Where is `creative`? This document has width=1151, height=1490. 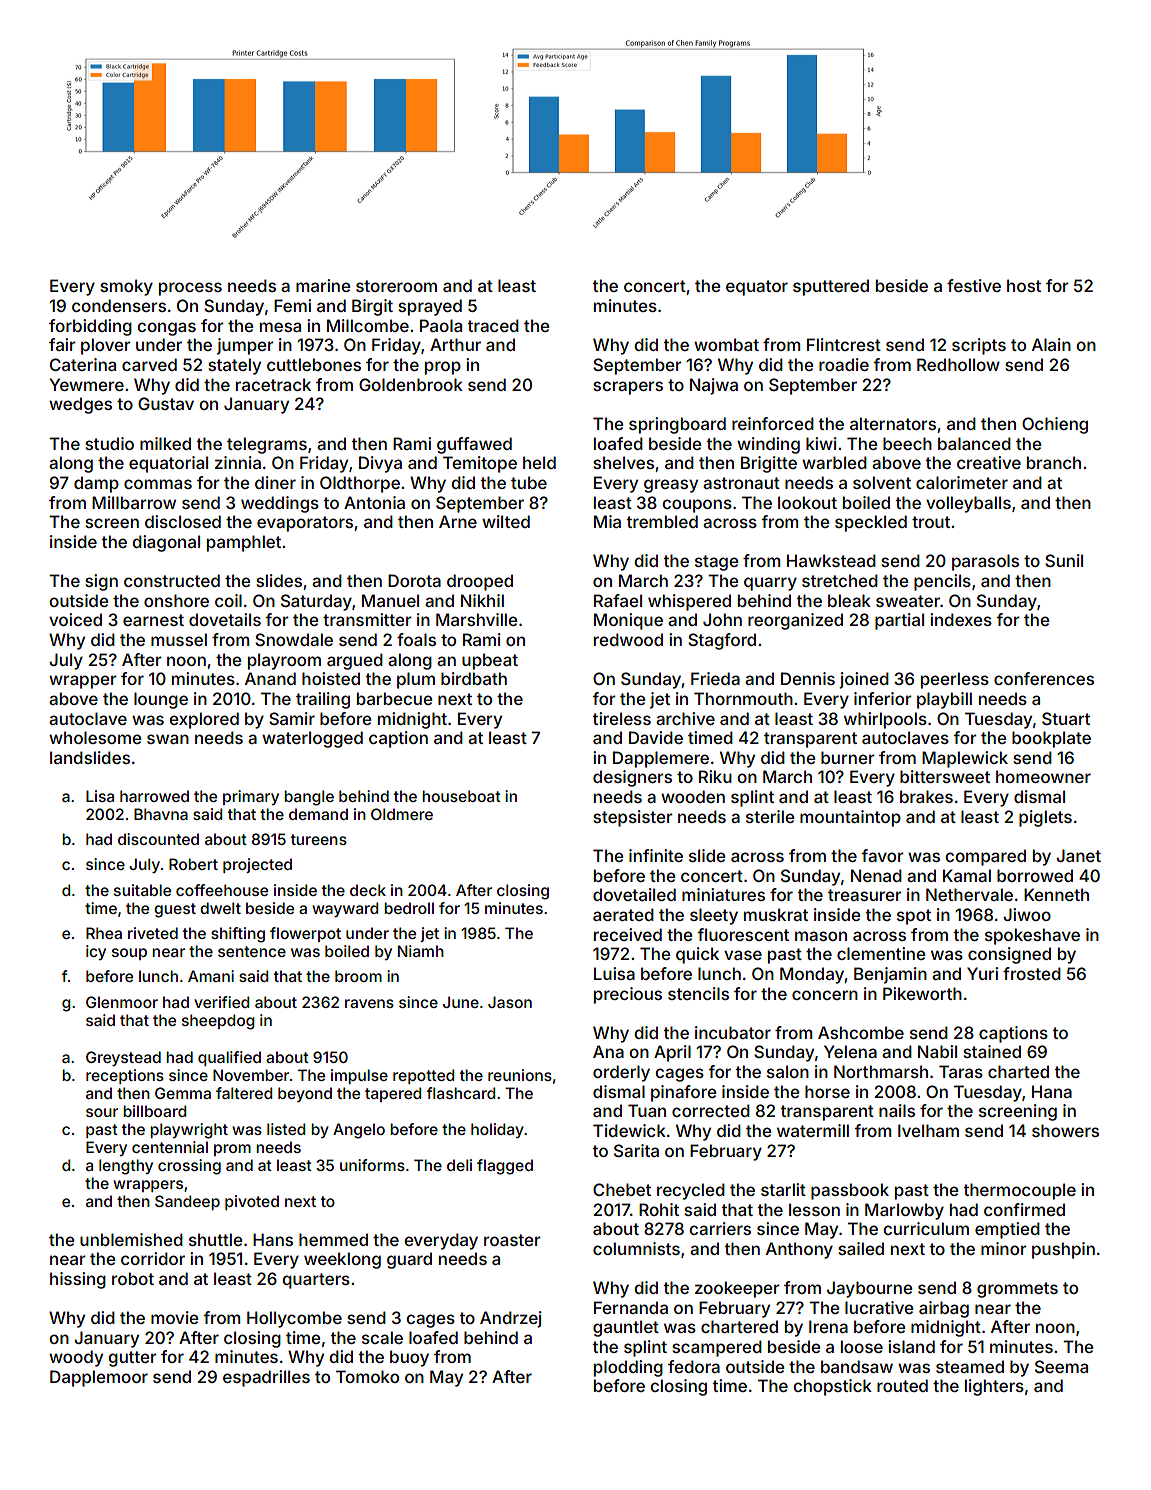 creative is located at coordinates (989, 462).
